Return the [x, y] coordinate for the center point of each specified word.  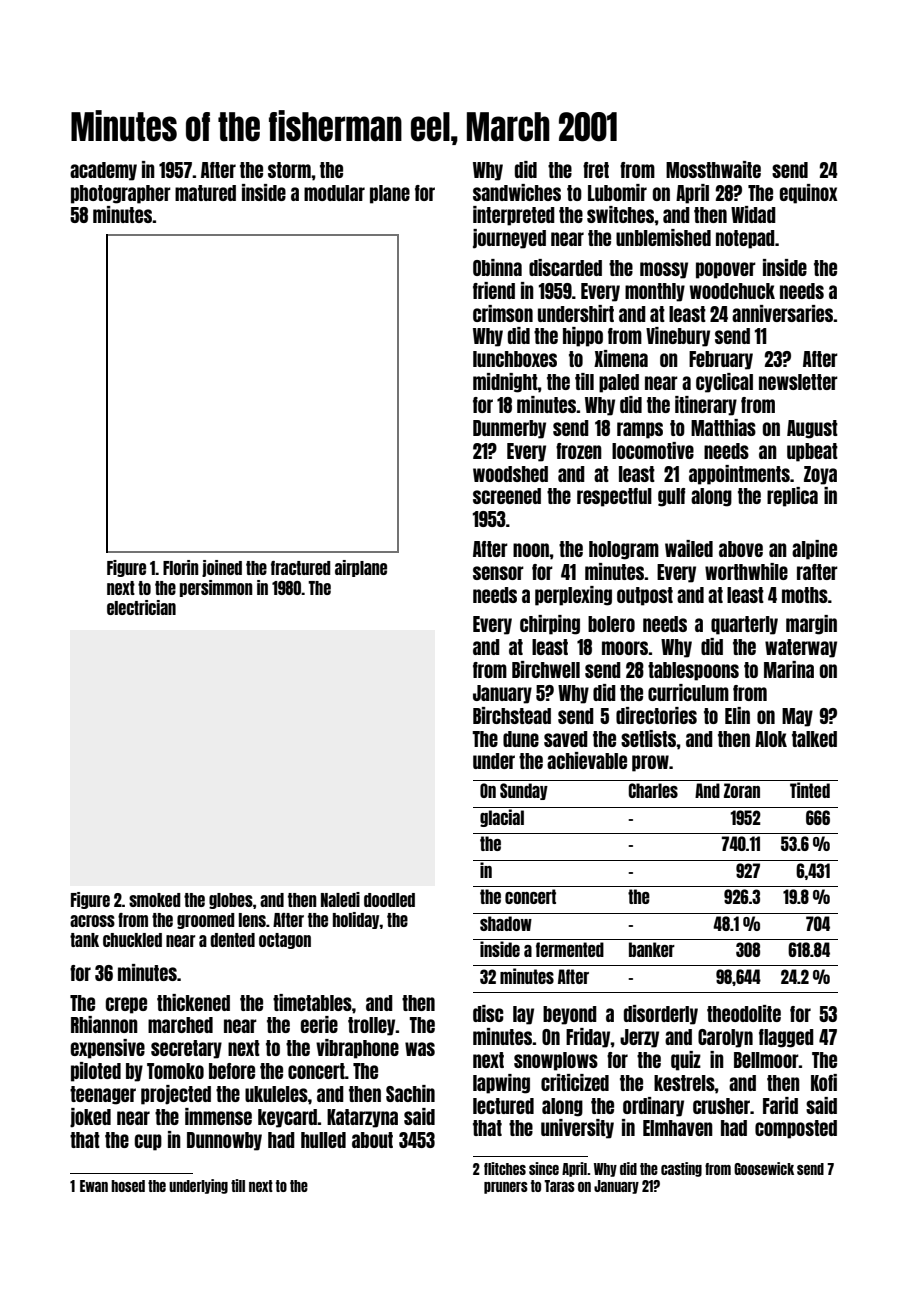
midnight [505, 383]
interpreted [514, 216]
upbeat [812, 452]
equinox [808, 194]
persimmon [216, 588]
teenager [103, 1095]
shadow [506, 923]
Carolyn [725, 1038]
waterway [801, 648]
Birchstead [512, 715]
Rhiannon [104, 1024]
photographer [121, 194]
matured [205, 193]
